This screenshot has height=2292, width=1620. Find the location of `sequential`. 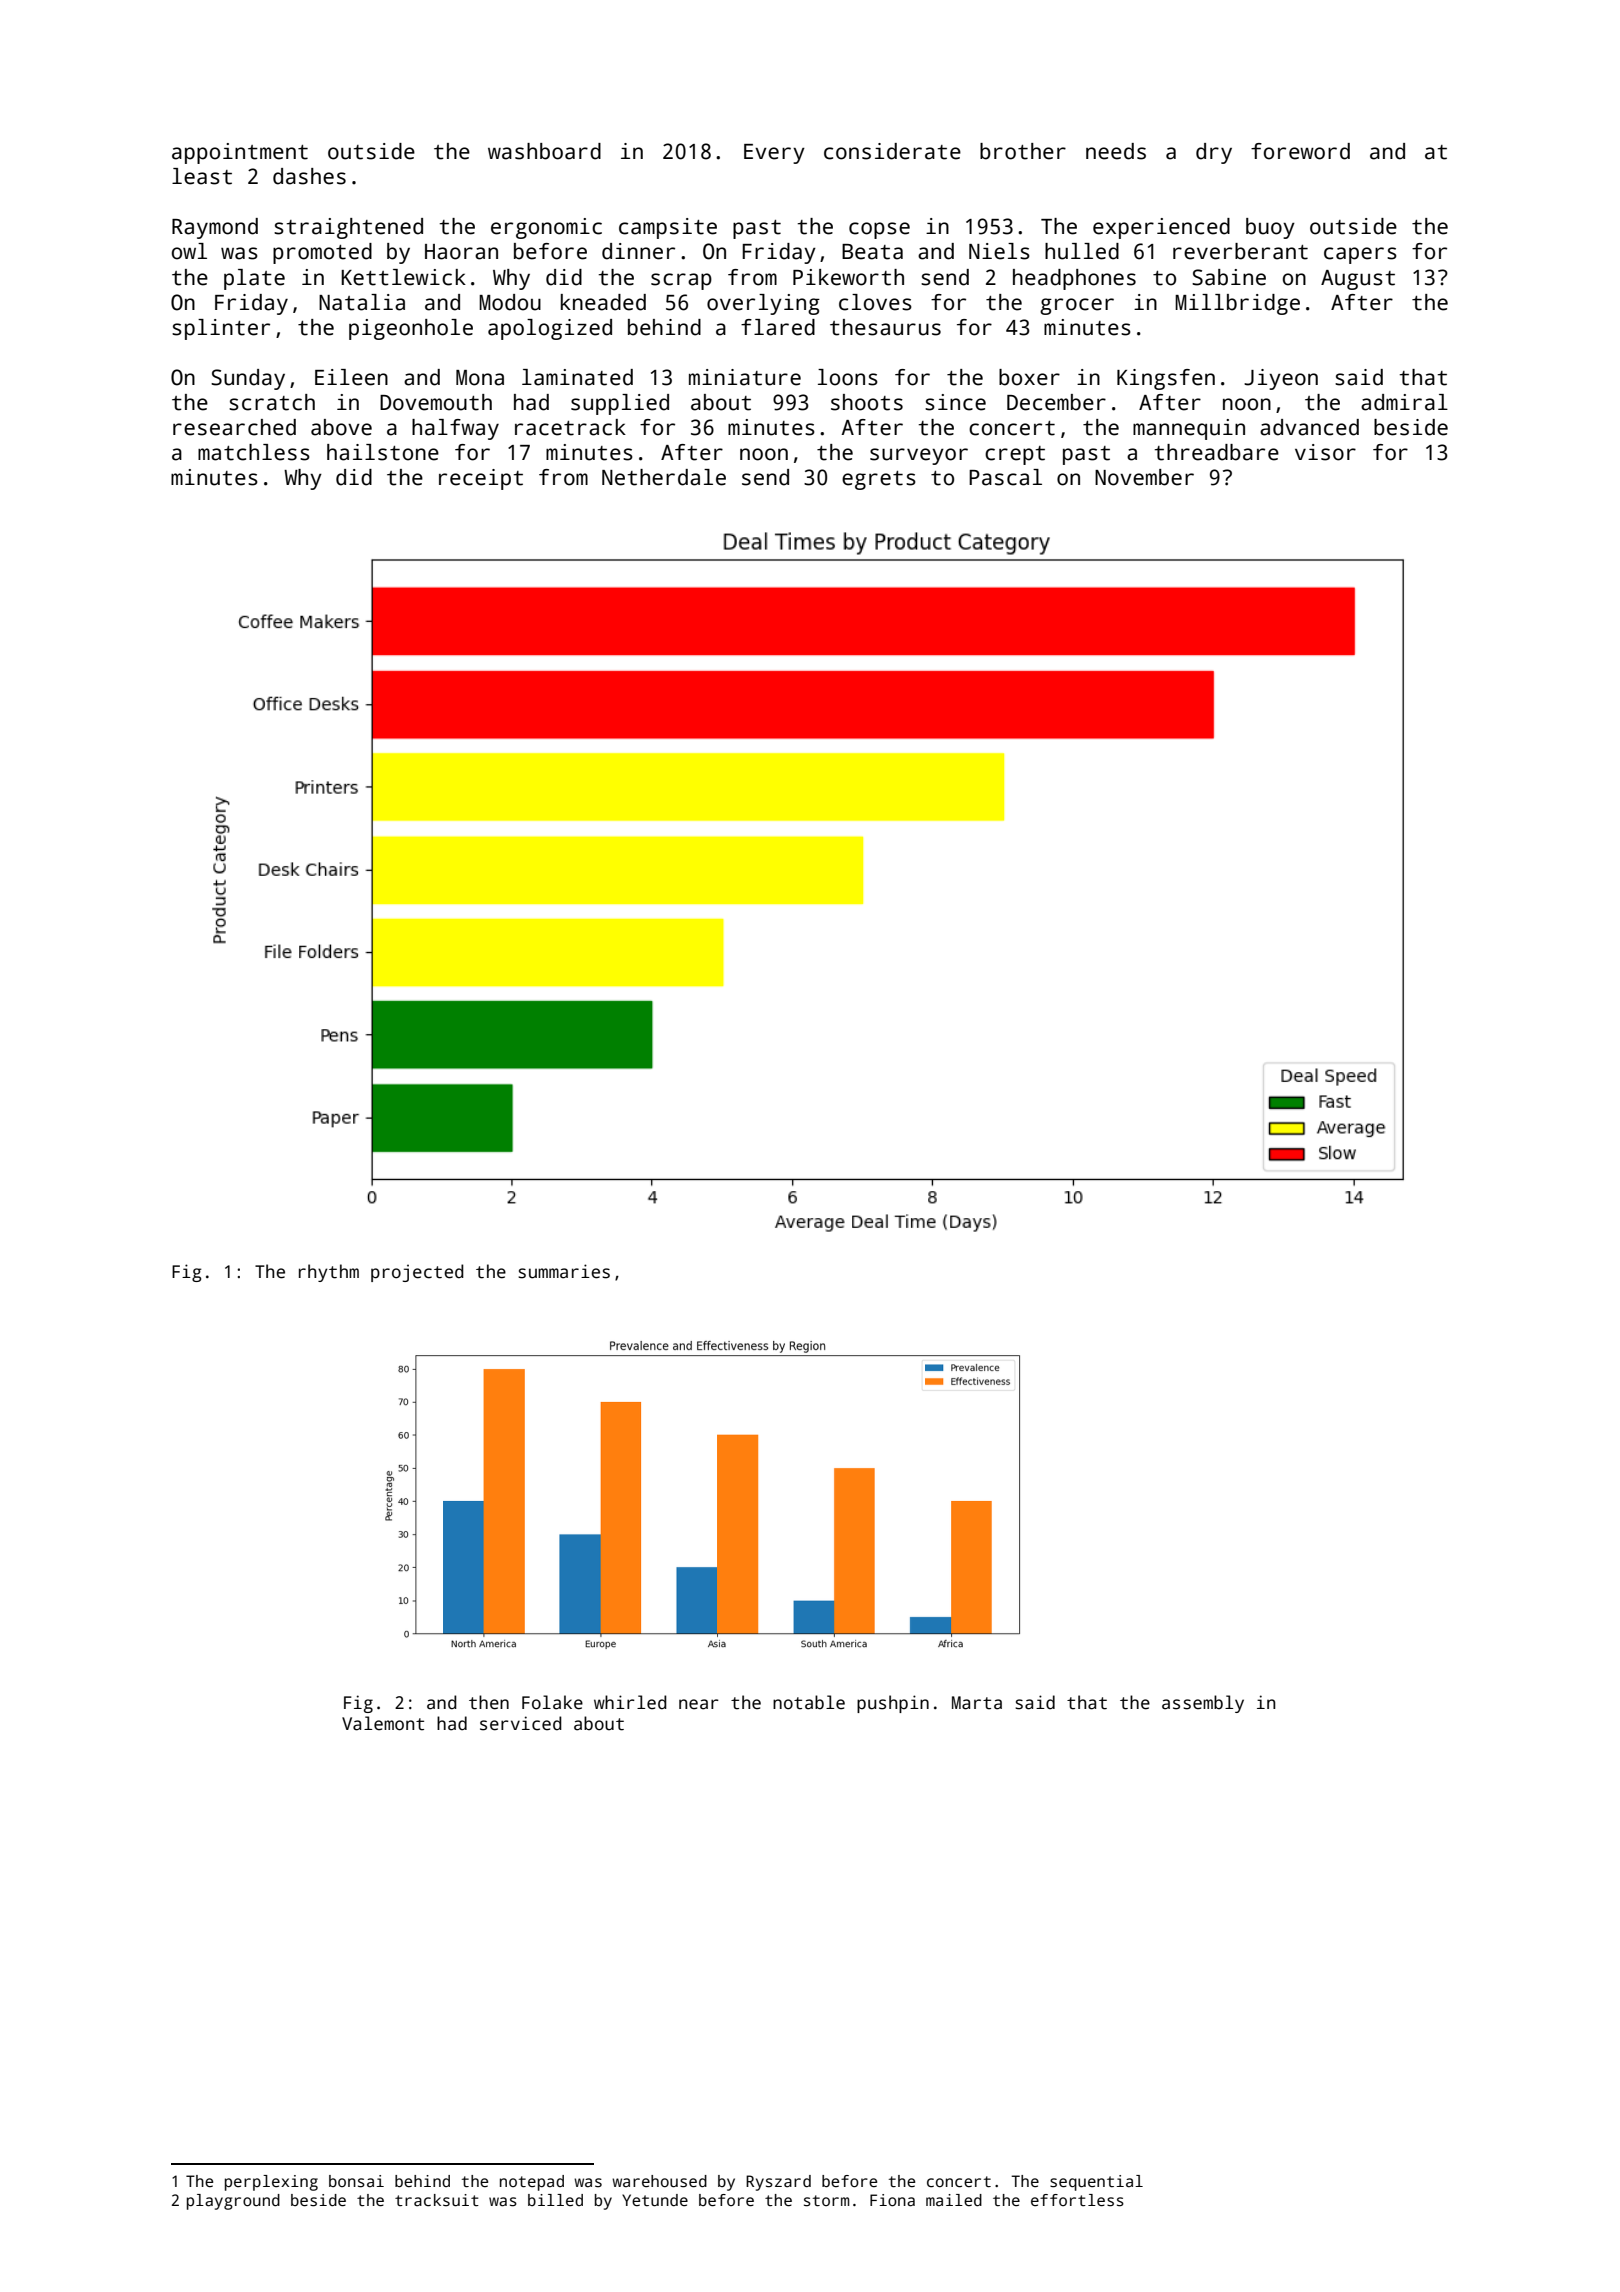

sequential is located at coordinates (1096, 2183).
